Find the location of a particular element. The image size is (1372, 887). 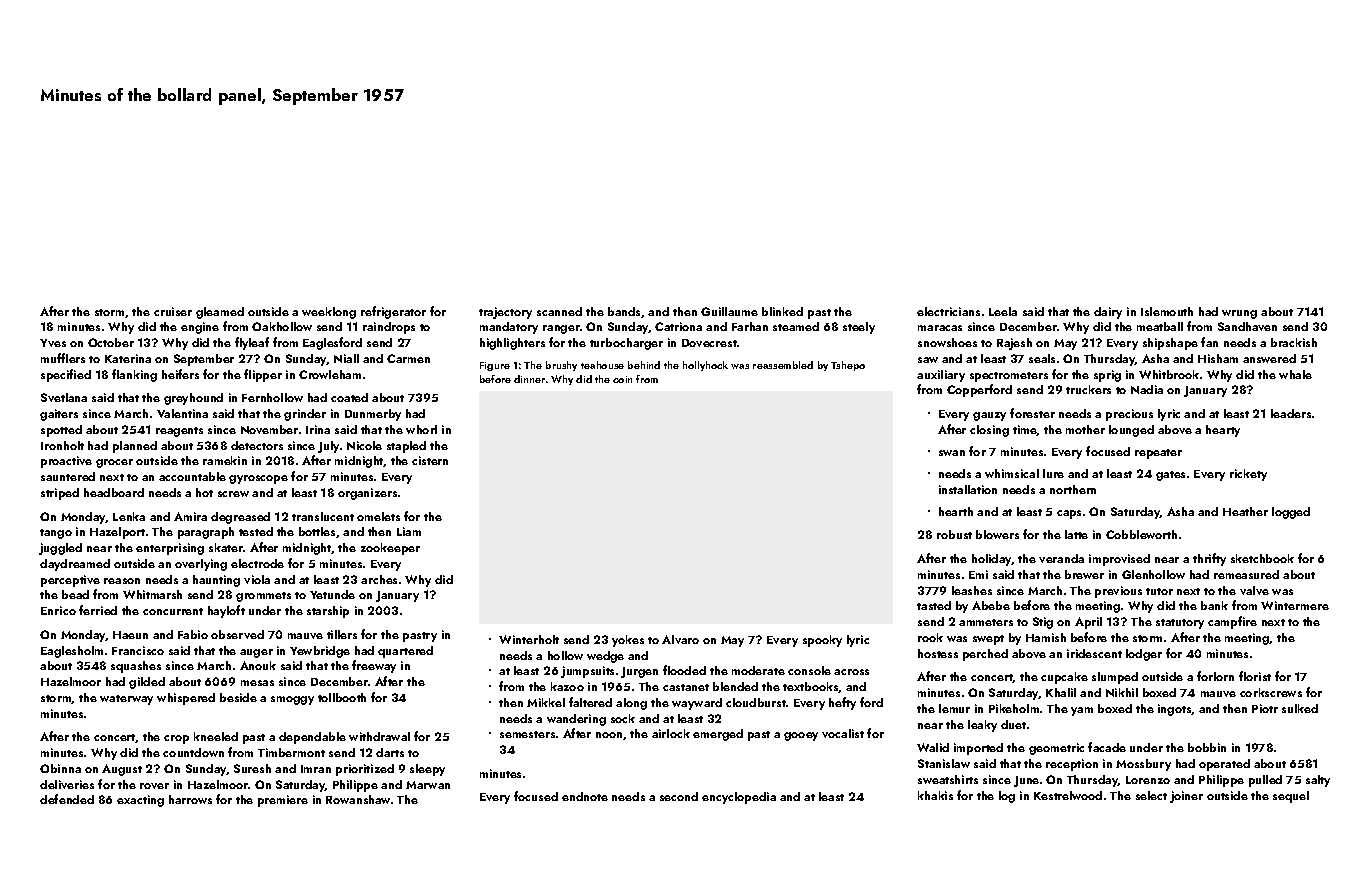

ammeters is located at coordinates (986, 622).
